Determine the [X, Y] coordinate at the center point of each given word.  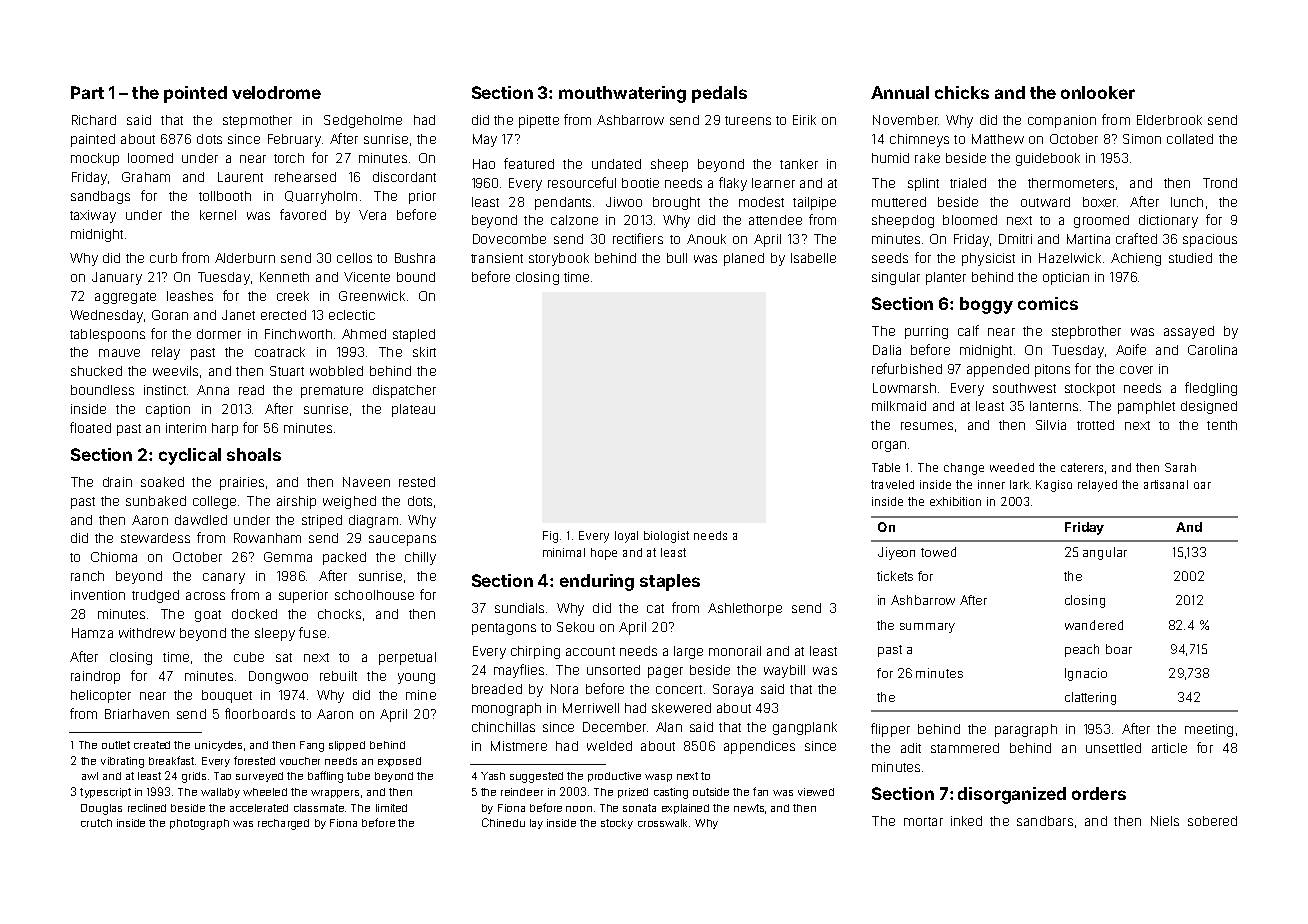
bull [677, 258]
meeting [1209, 730]
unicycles [218, 746]
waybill [784, 671]
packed [344, 558]
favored [303, 214]
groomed [1101, 221]
